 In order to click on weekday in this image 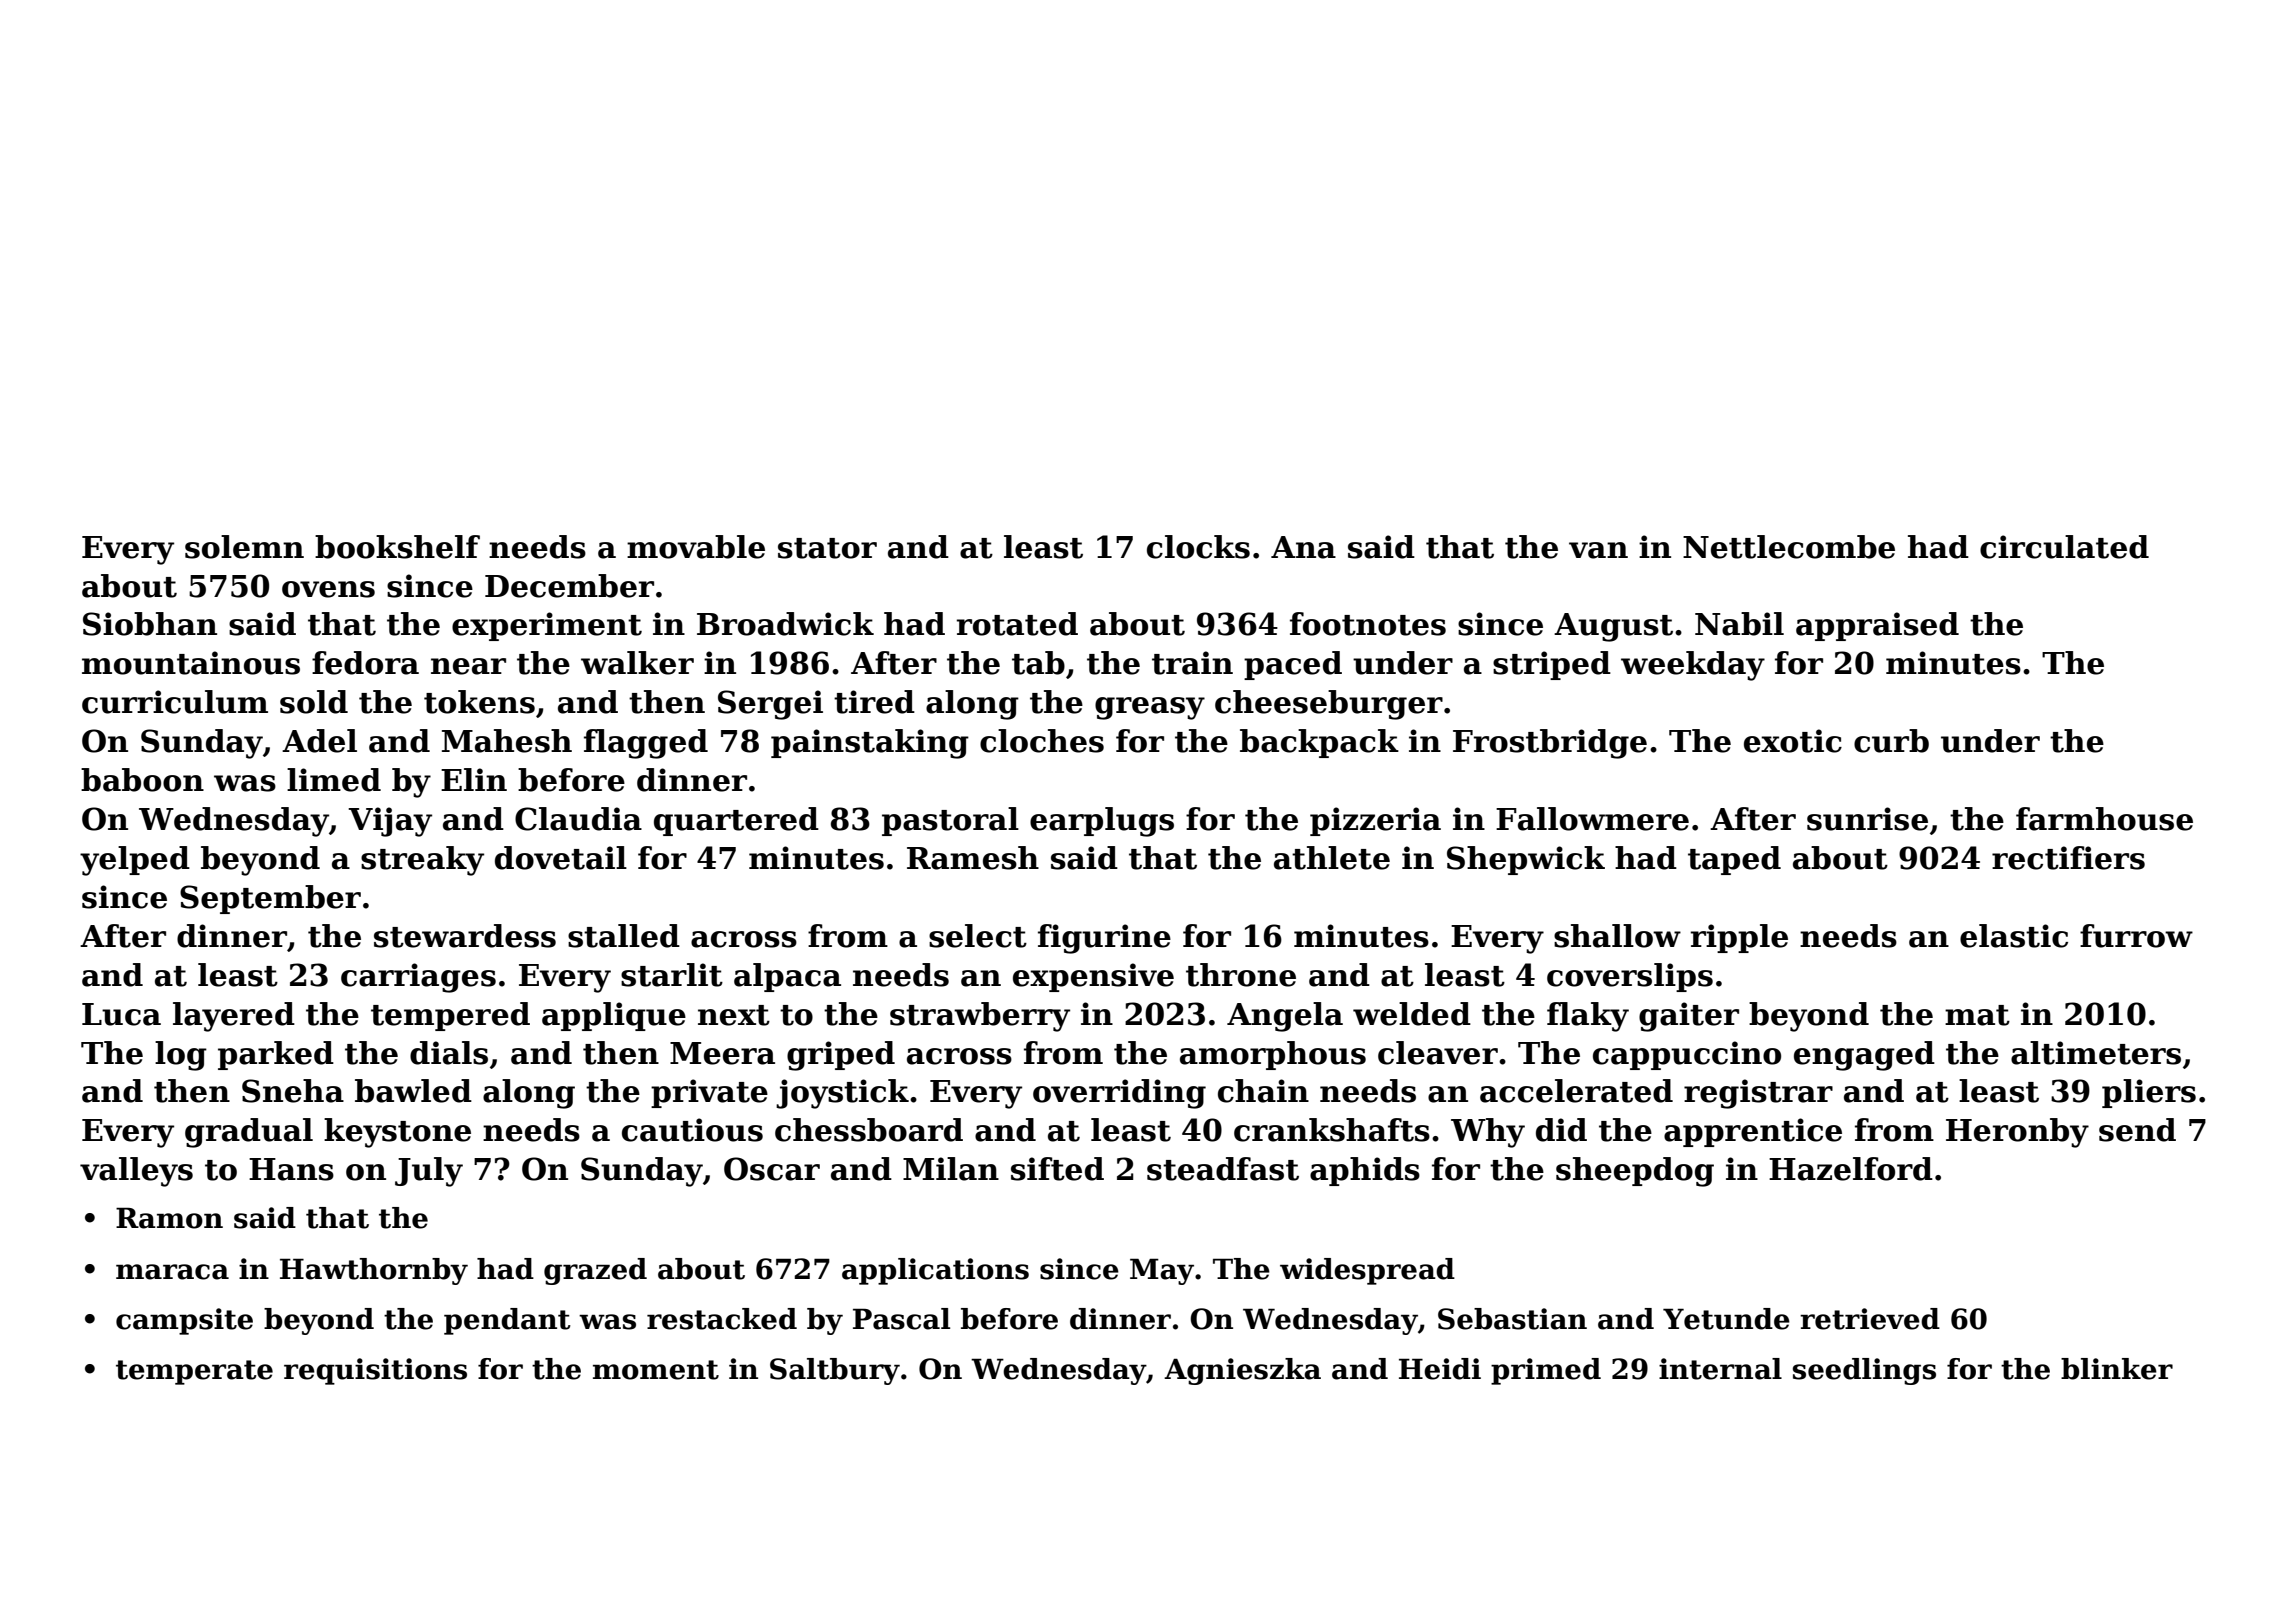, I will do `click(1693, 666)`.
